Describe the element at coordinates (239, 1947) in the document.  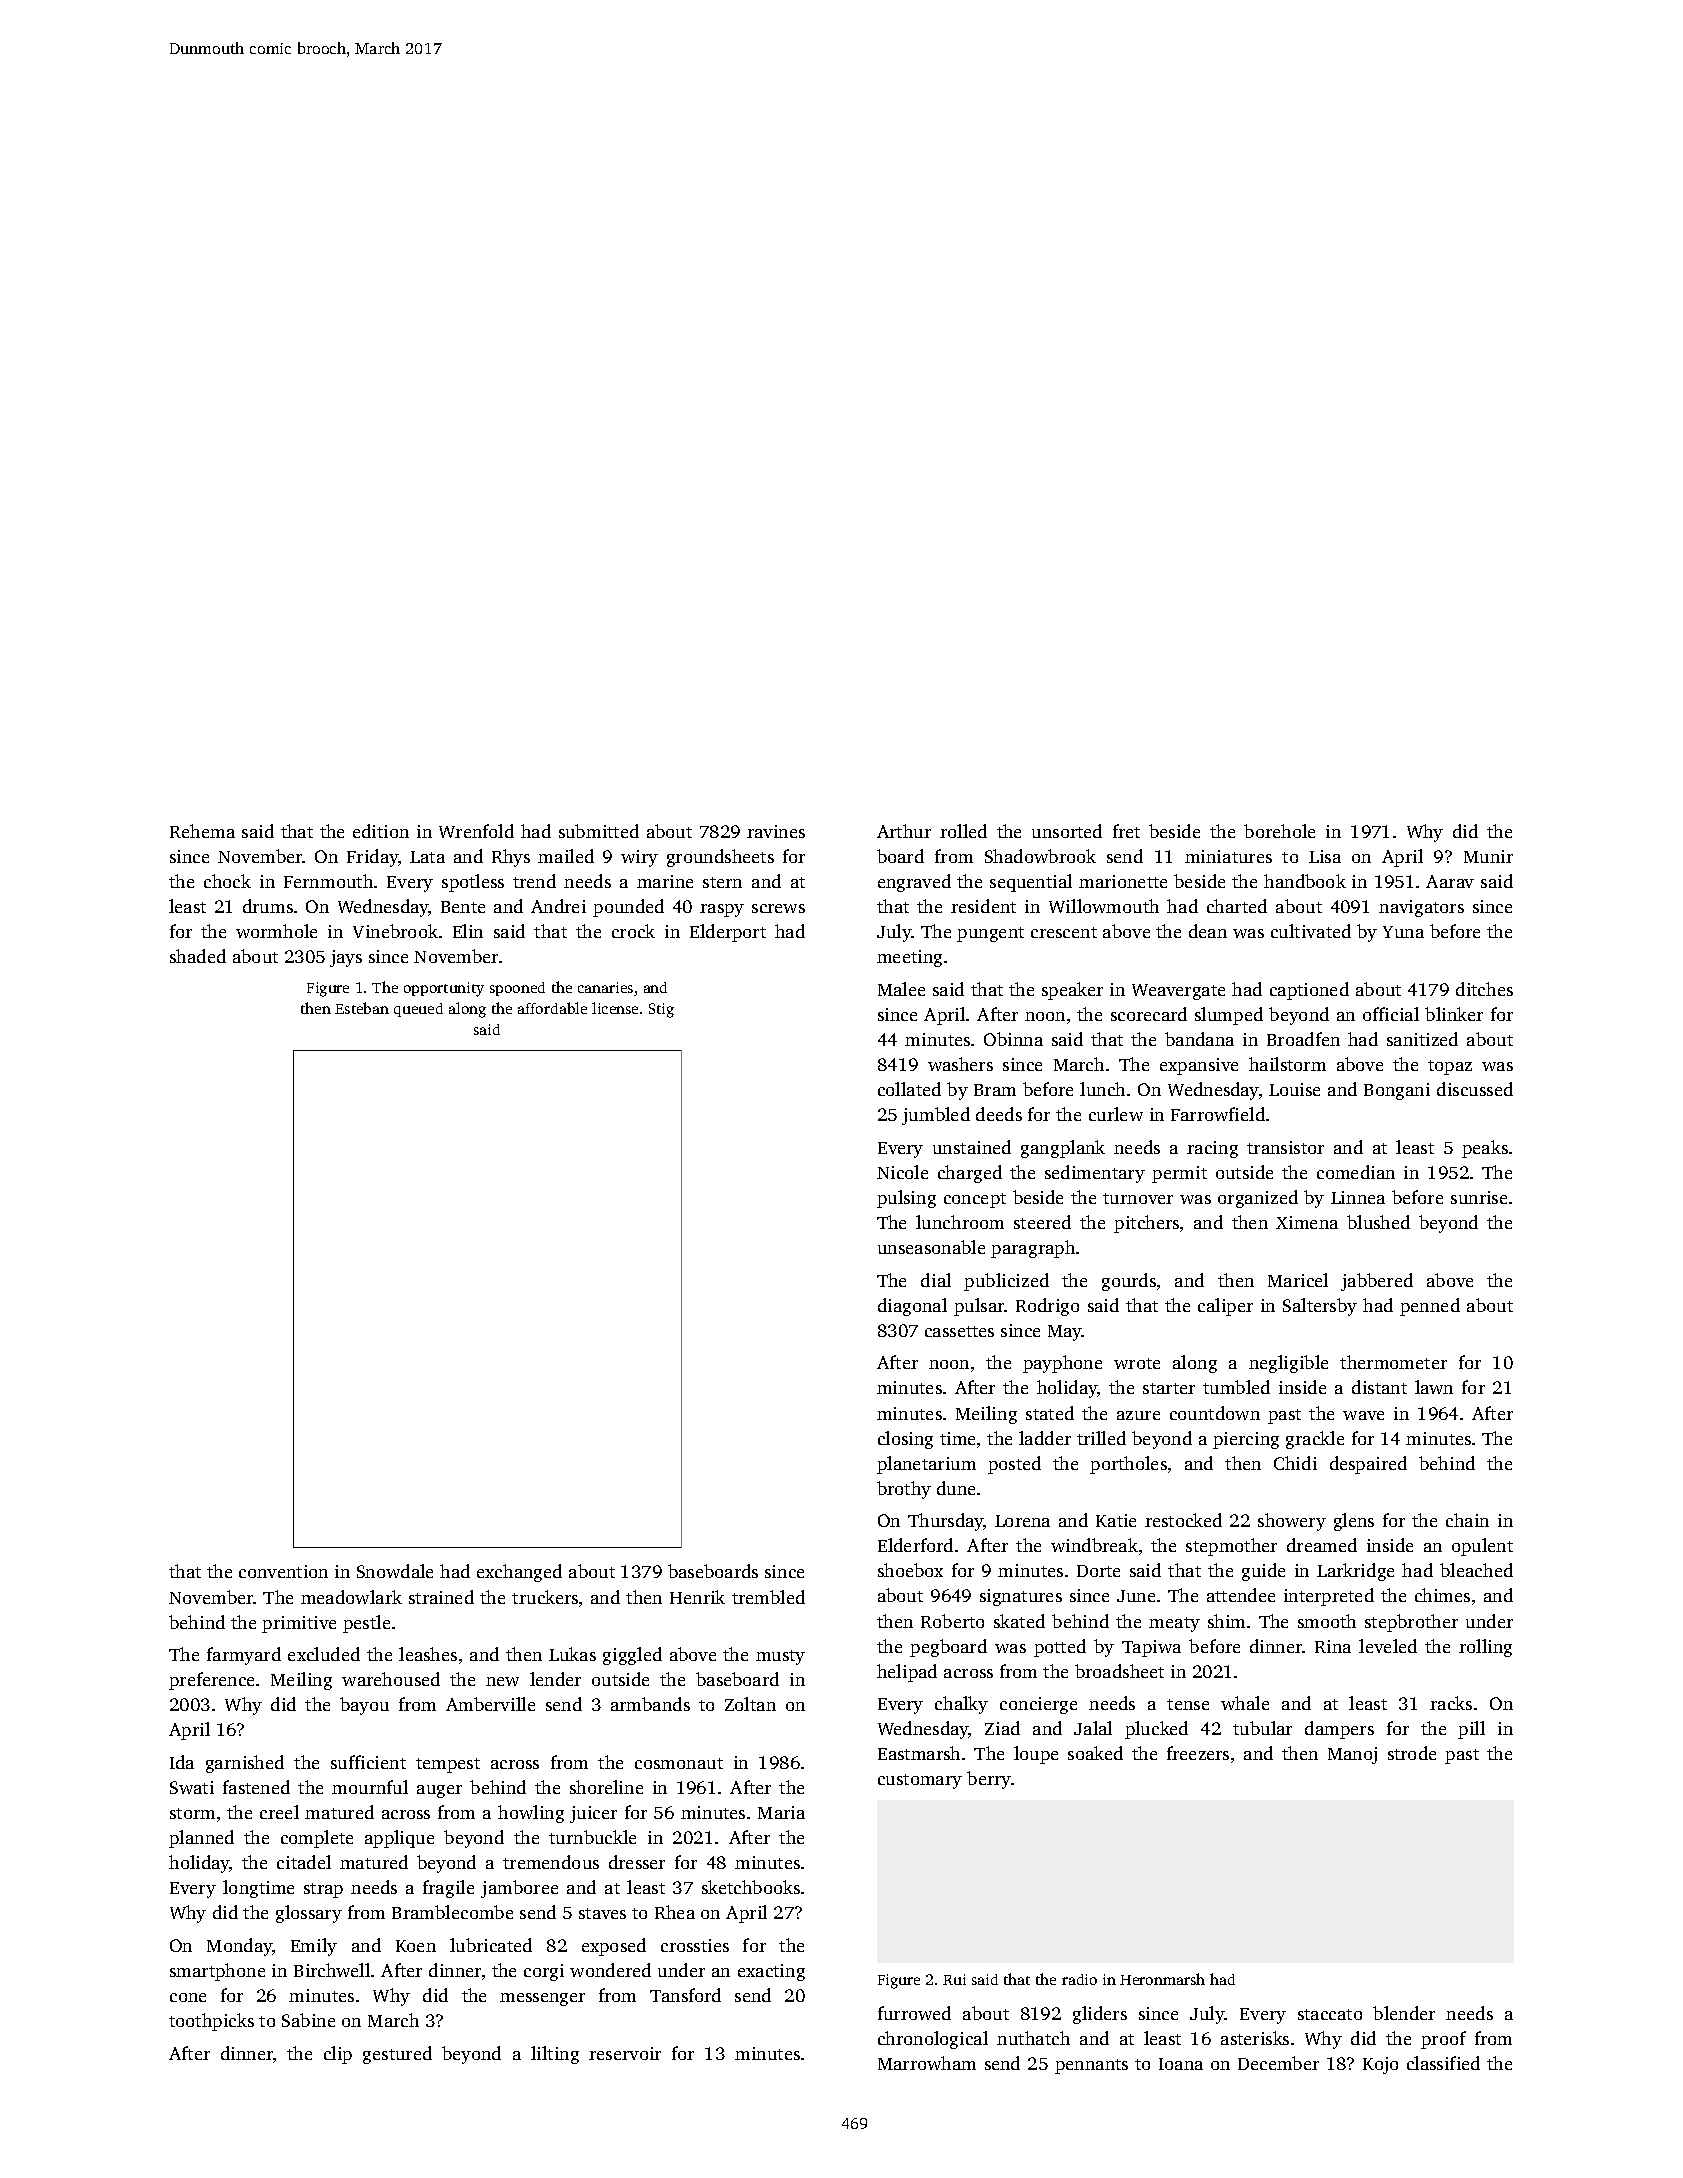
I see `Monday` at that location.
